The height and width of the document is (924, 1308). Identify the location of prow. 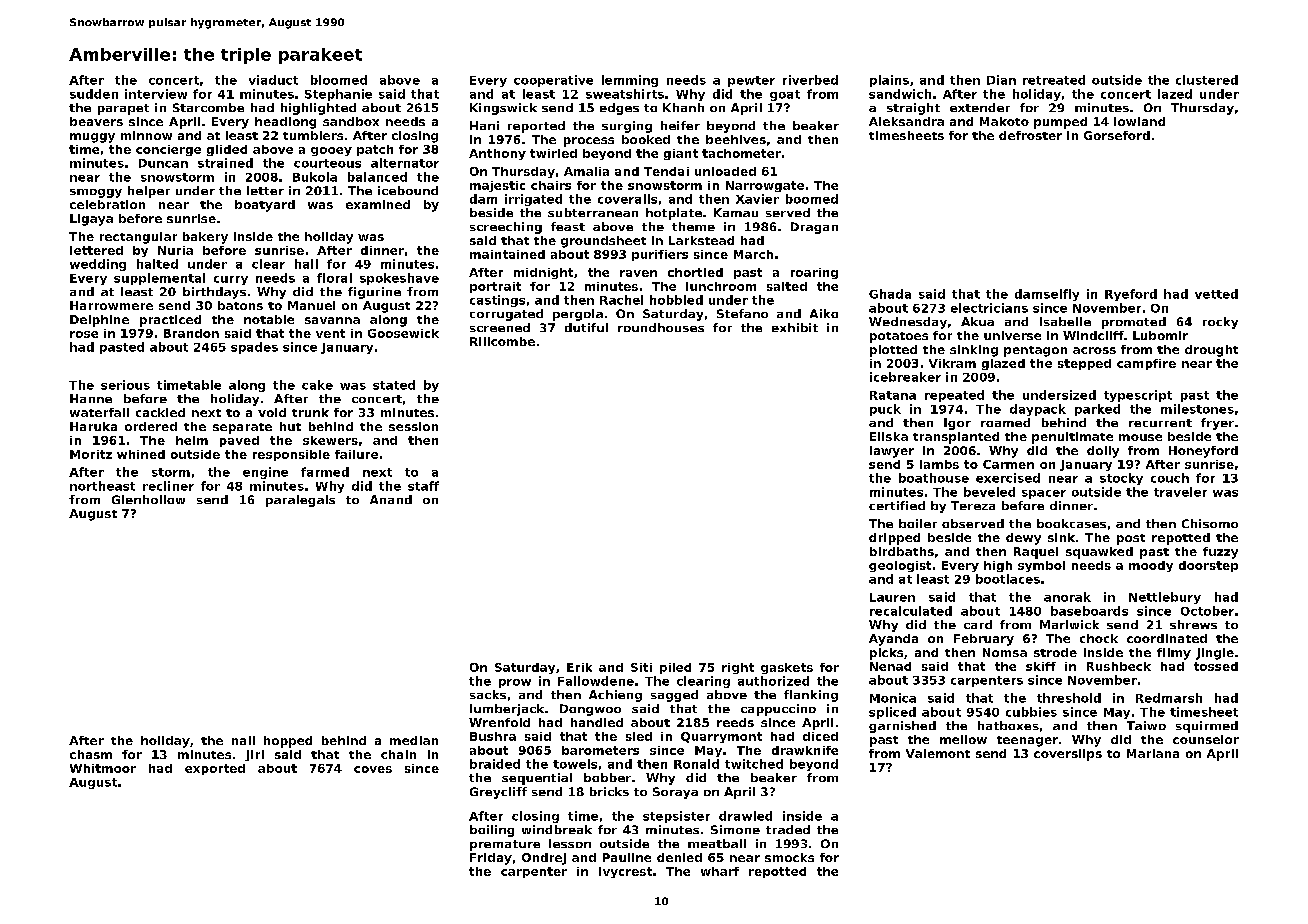
(515, 683).
